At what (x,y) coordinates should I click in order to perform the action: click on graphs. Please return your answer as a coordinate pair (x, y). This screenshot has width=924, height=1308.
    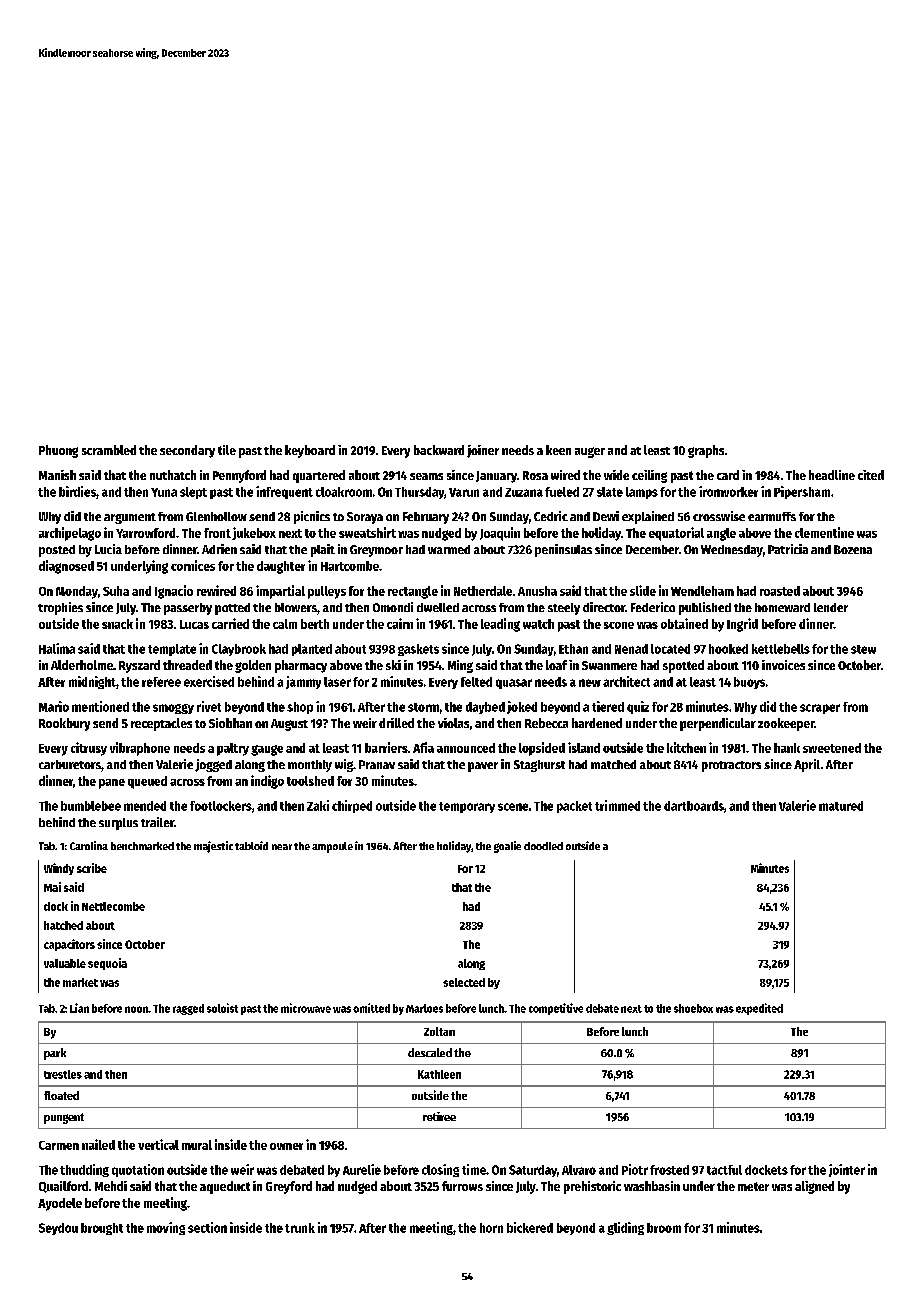
    Looking at the image, I should click on (706, 451).
